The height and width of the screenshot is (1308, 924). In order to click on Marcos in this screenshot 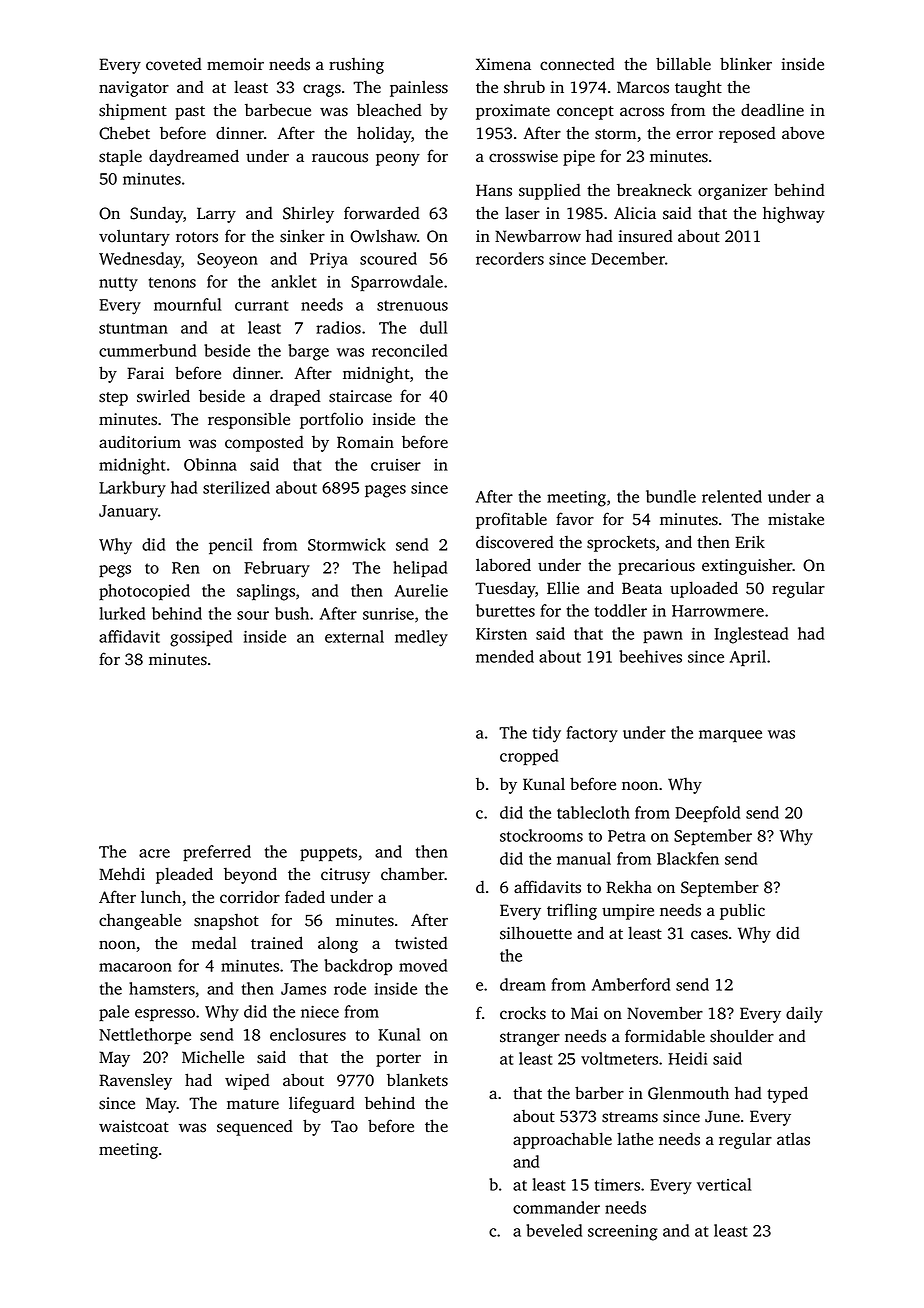, I will do `click(643, 87)`.
